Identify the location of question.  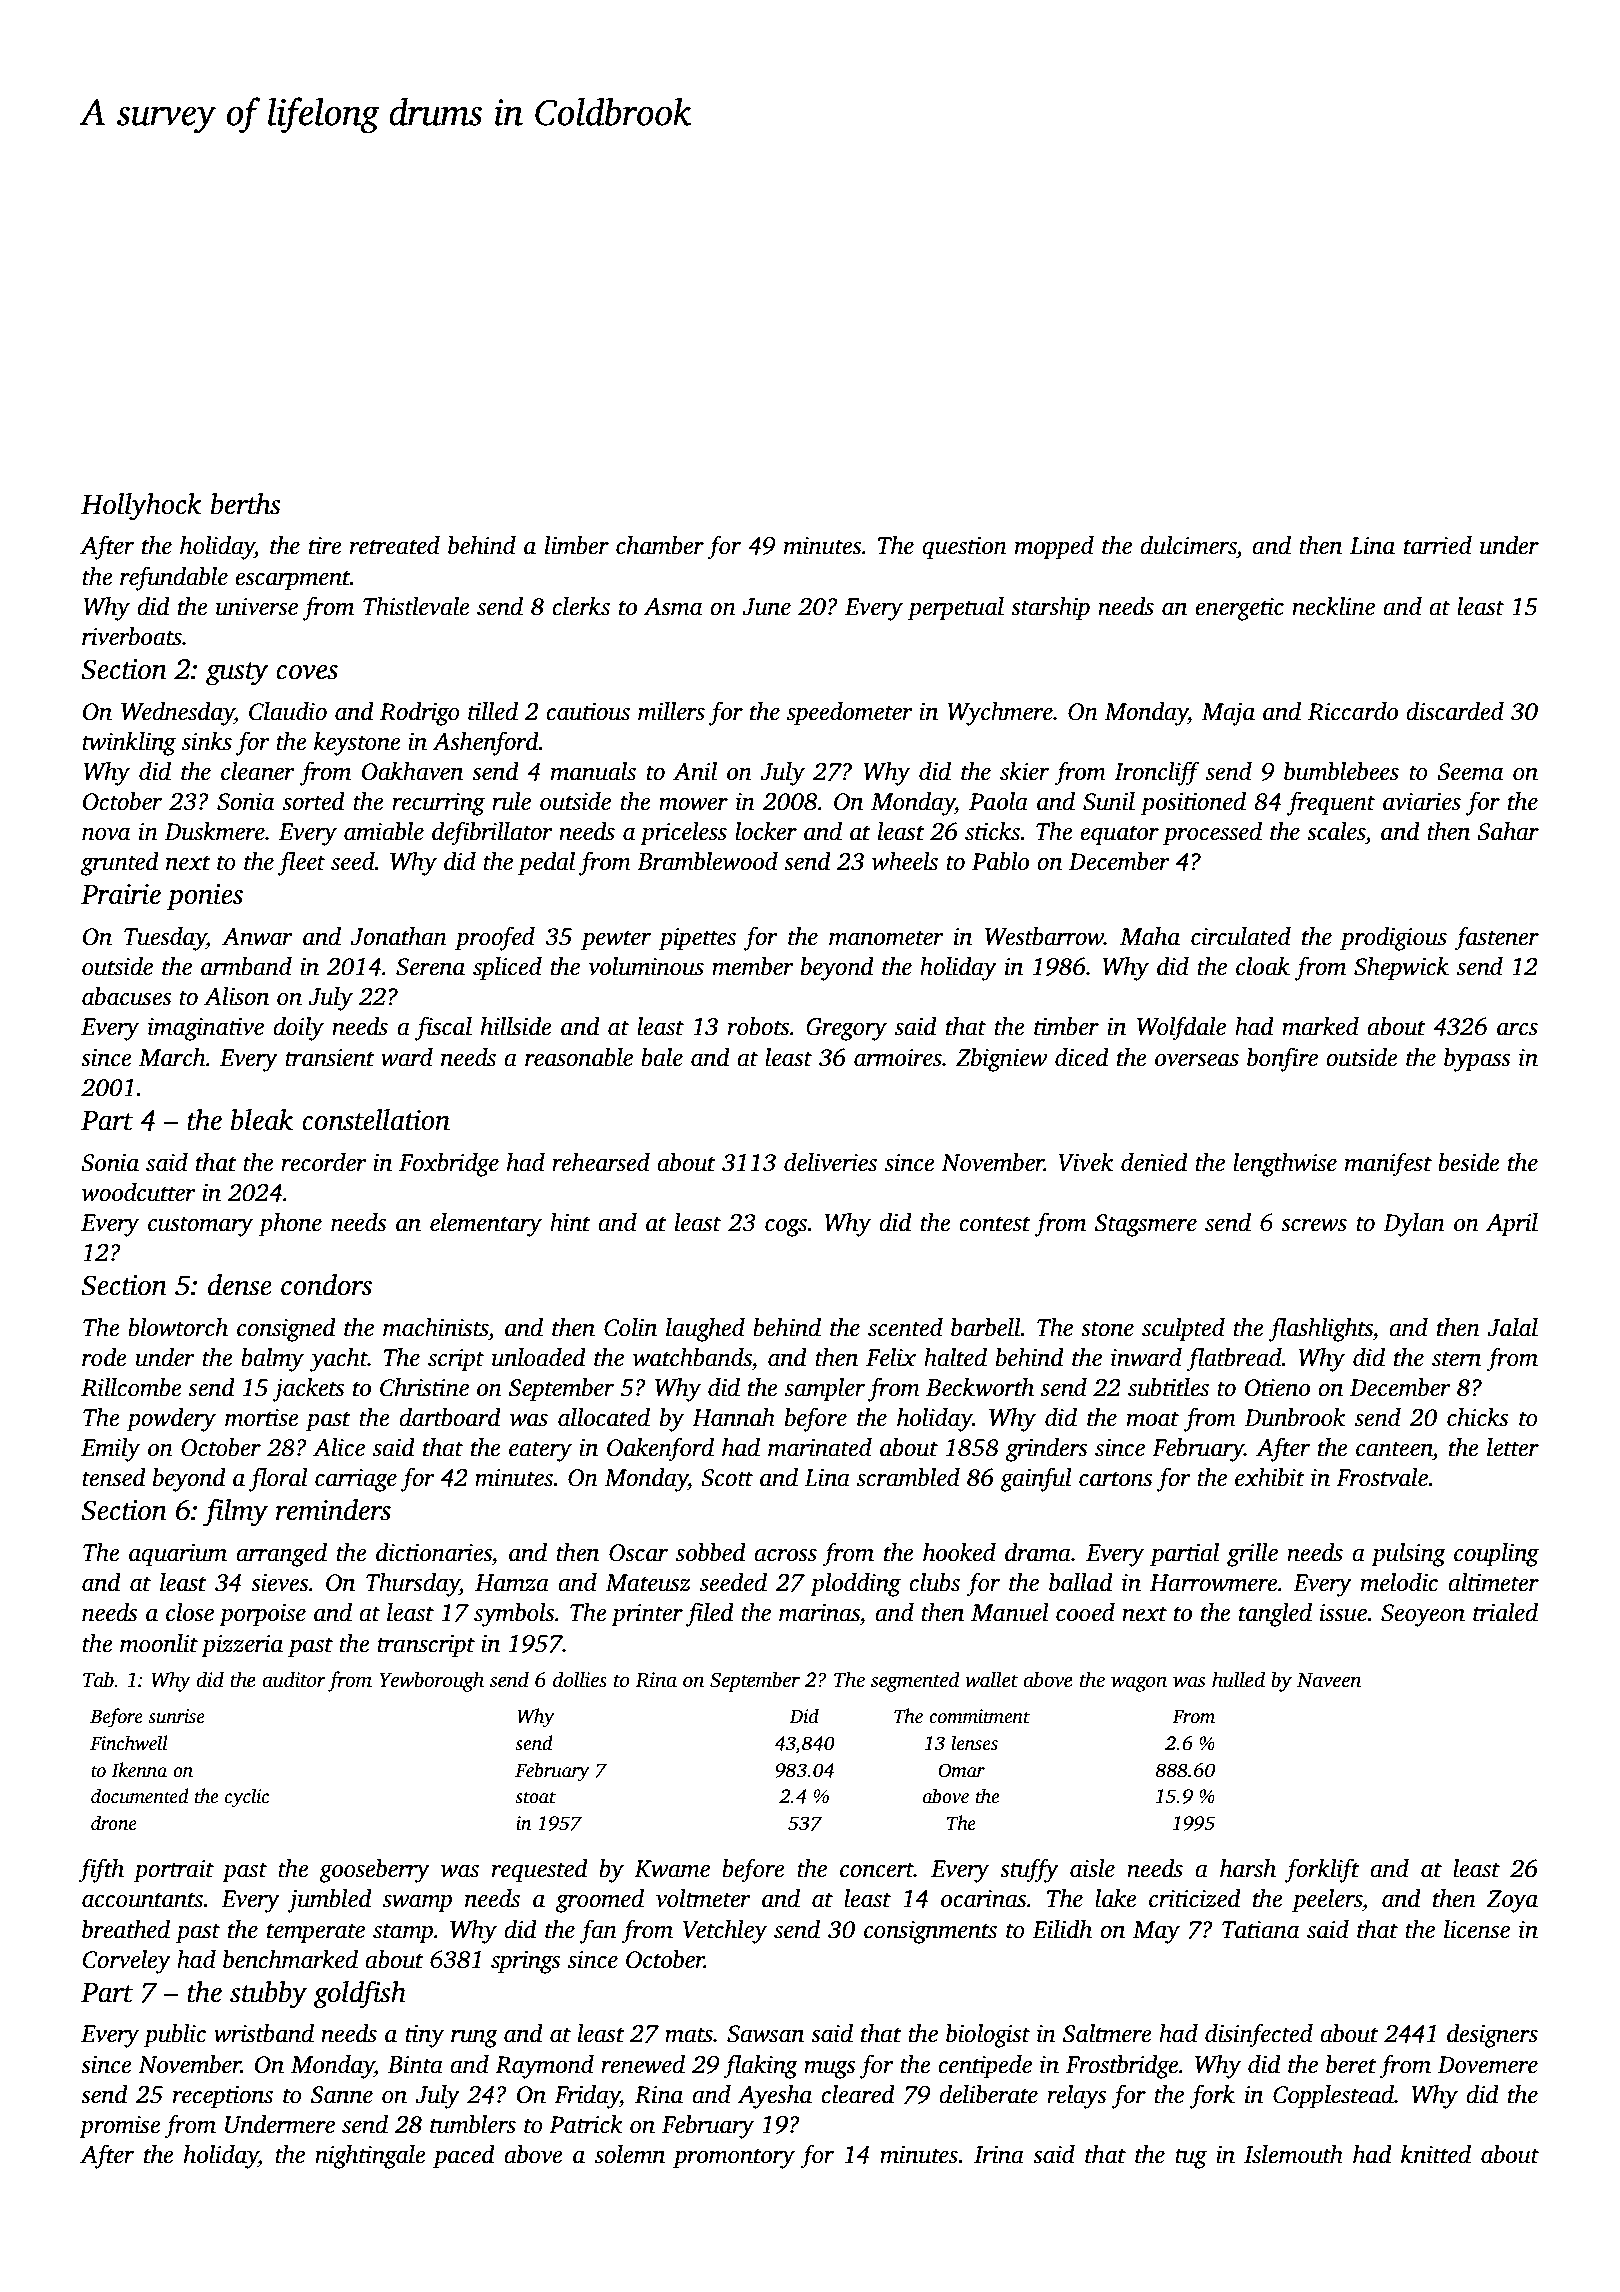
(964, 548).
